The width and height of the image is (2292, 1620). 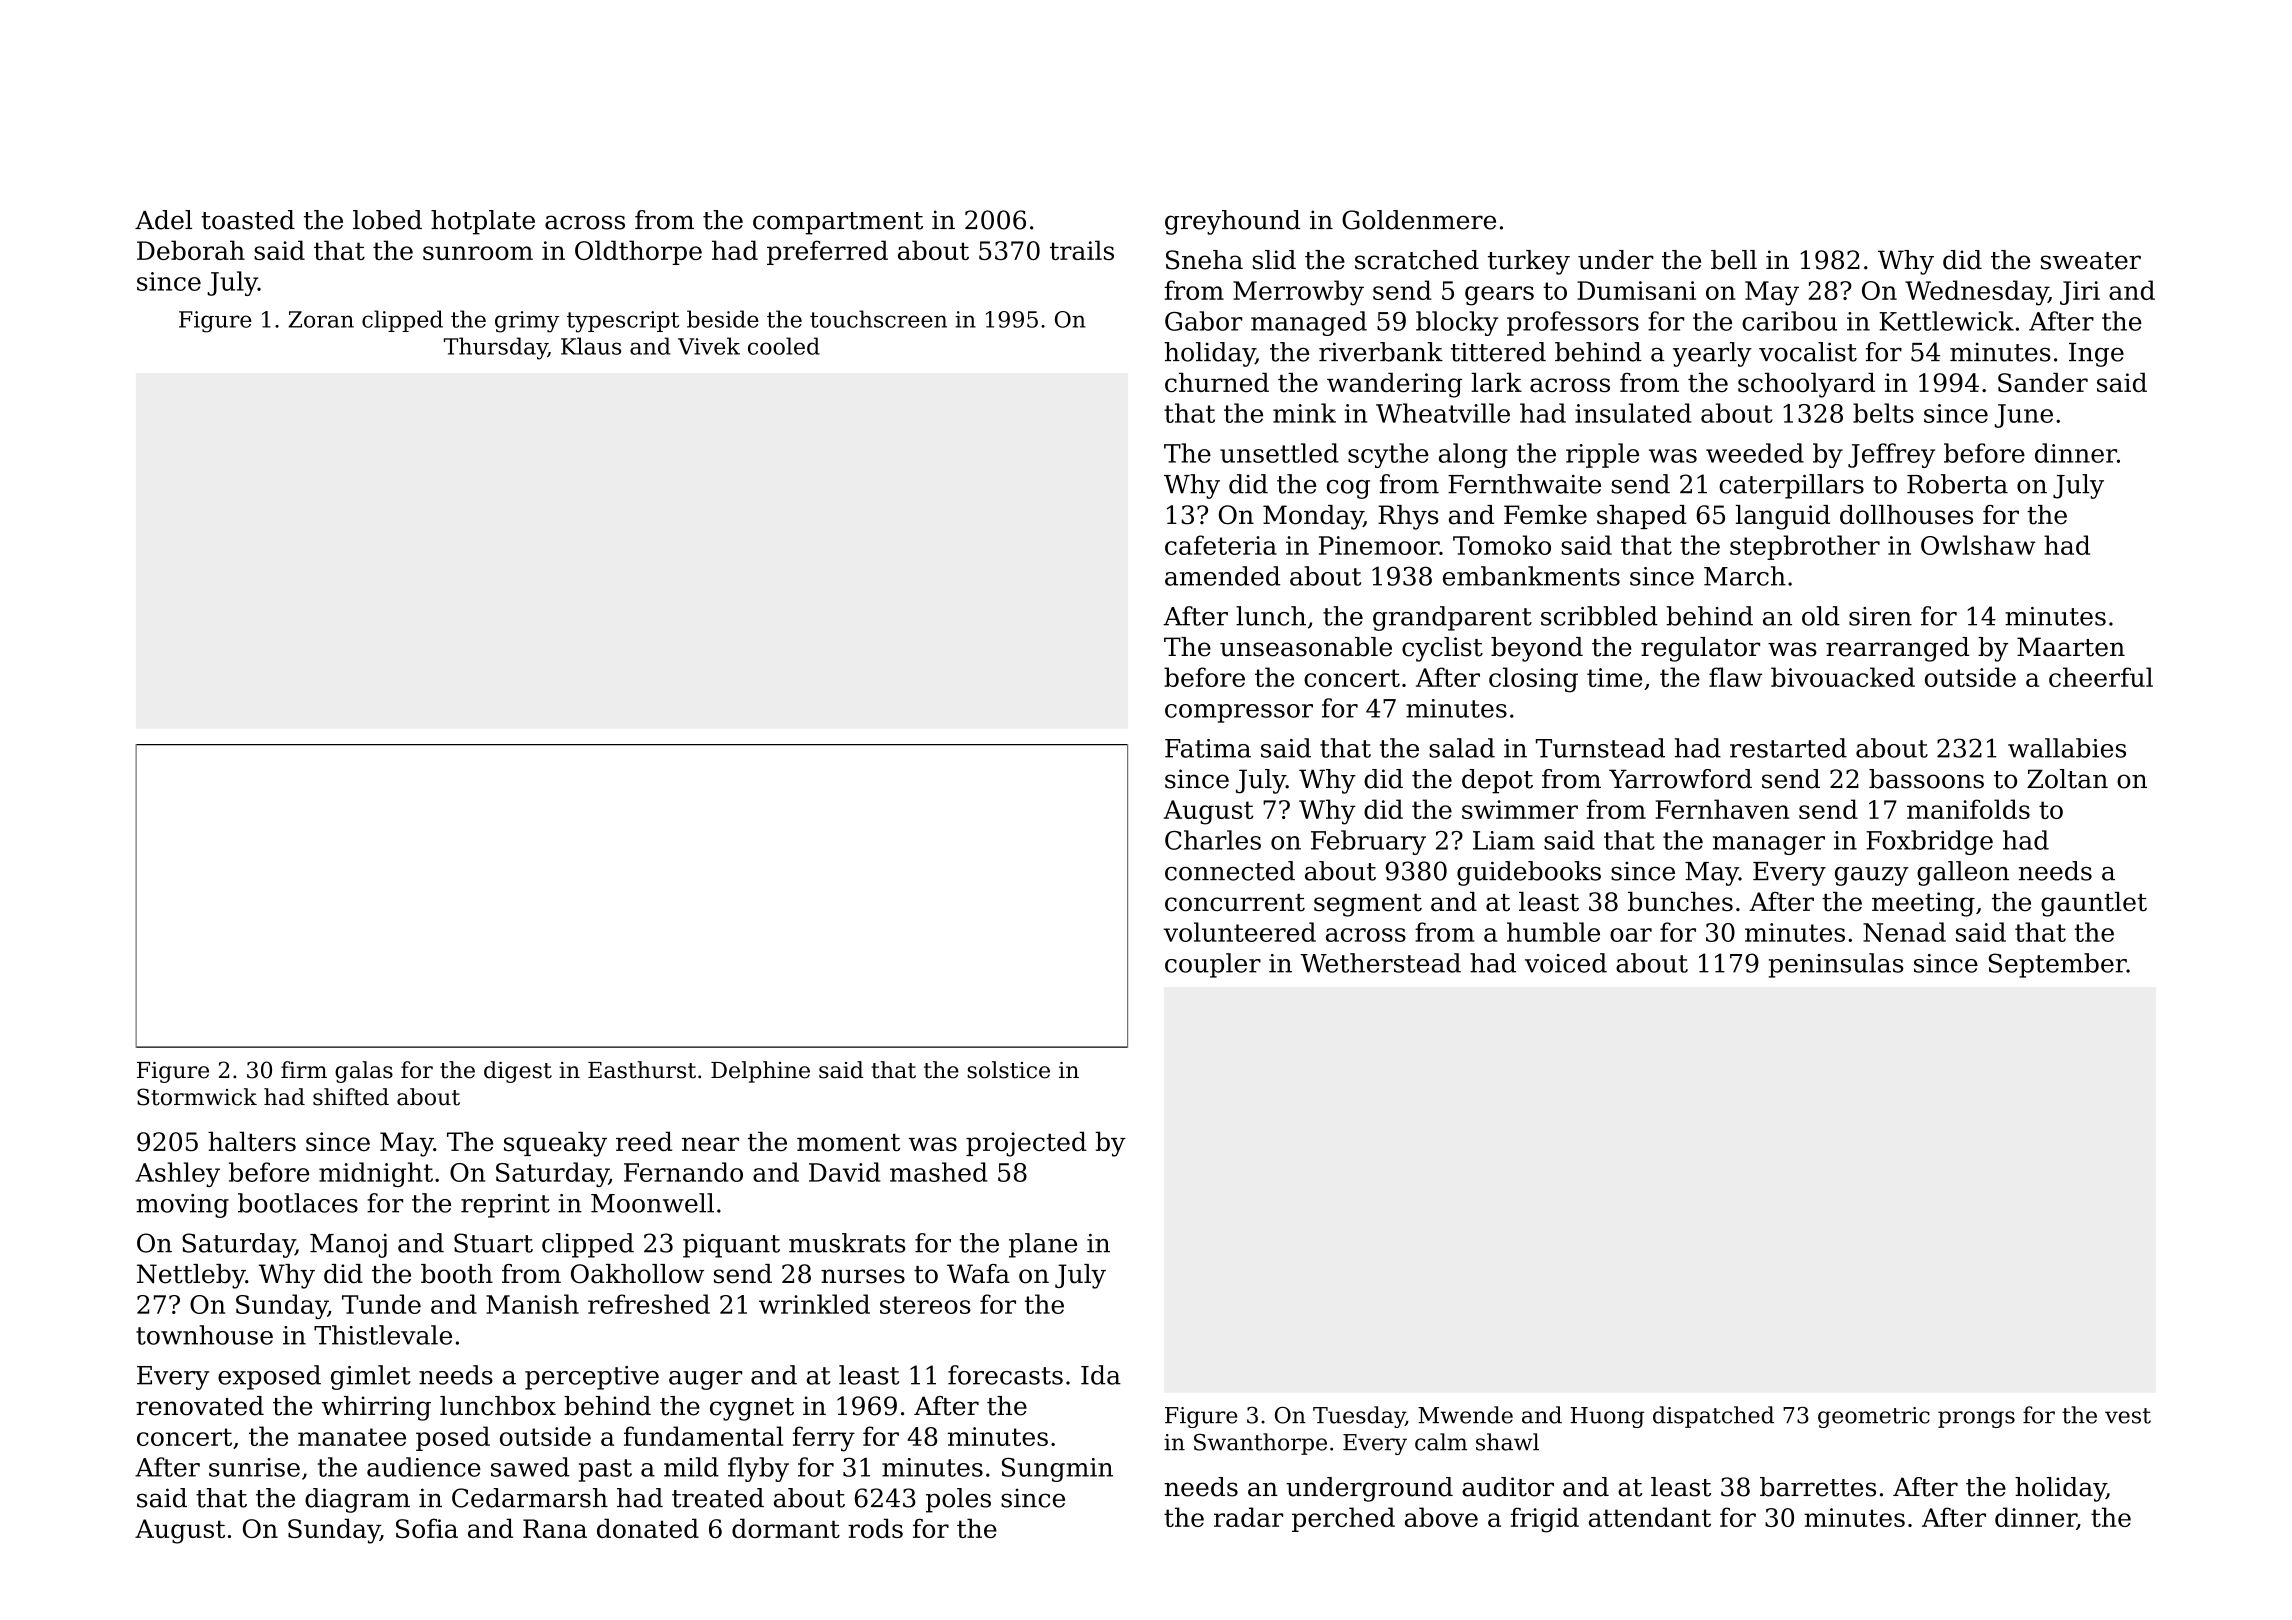 I want to click on June, so click(x=2024, y=416).
